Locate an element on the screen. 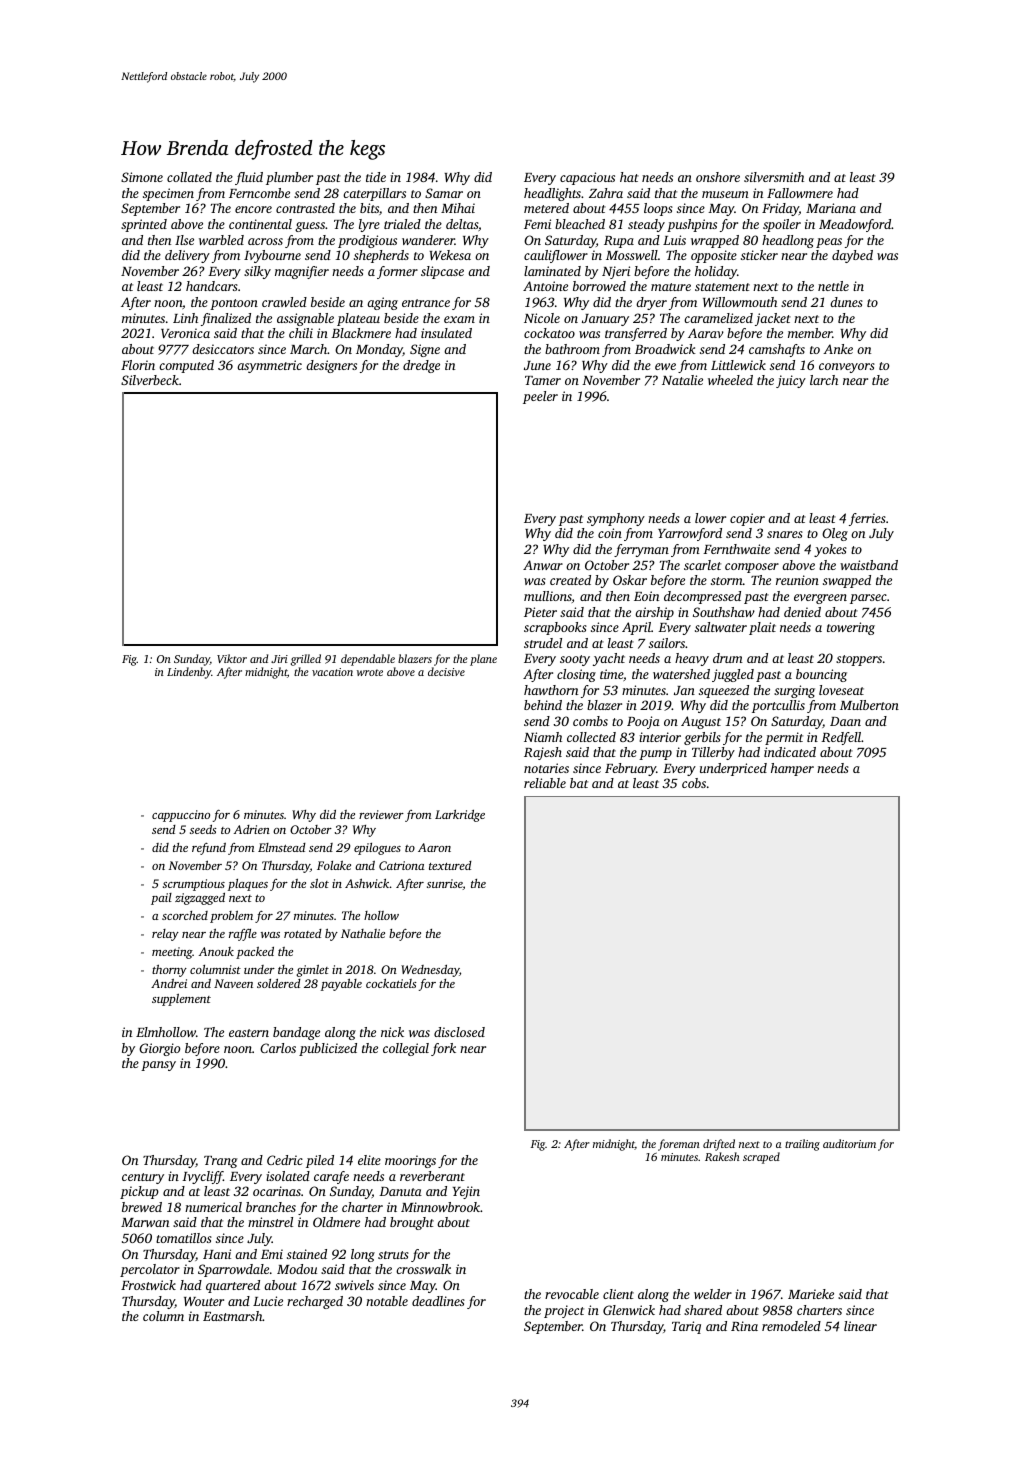 Image resolution: width=1022 pixels, height=1480 pixels. headlights is located at coordinates (552, 194).
